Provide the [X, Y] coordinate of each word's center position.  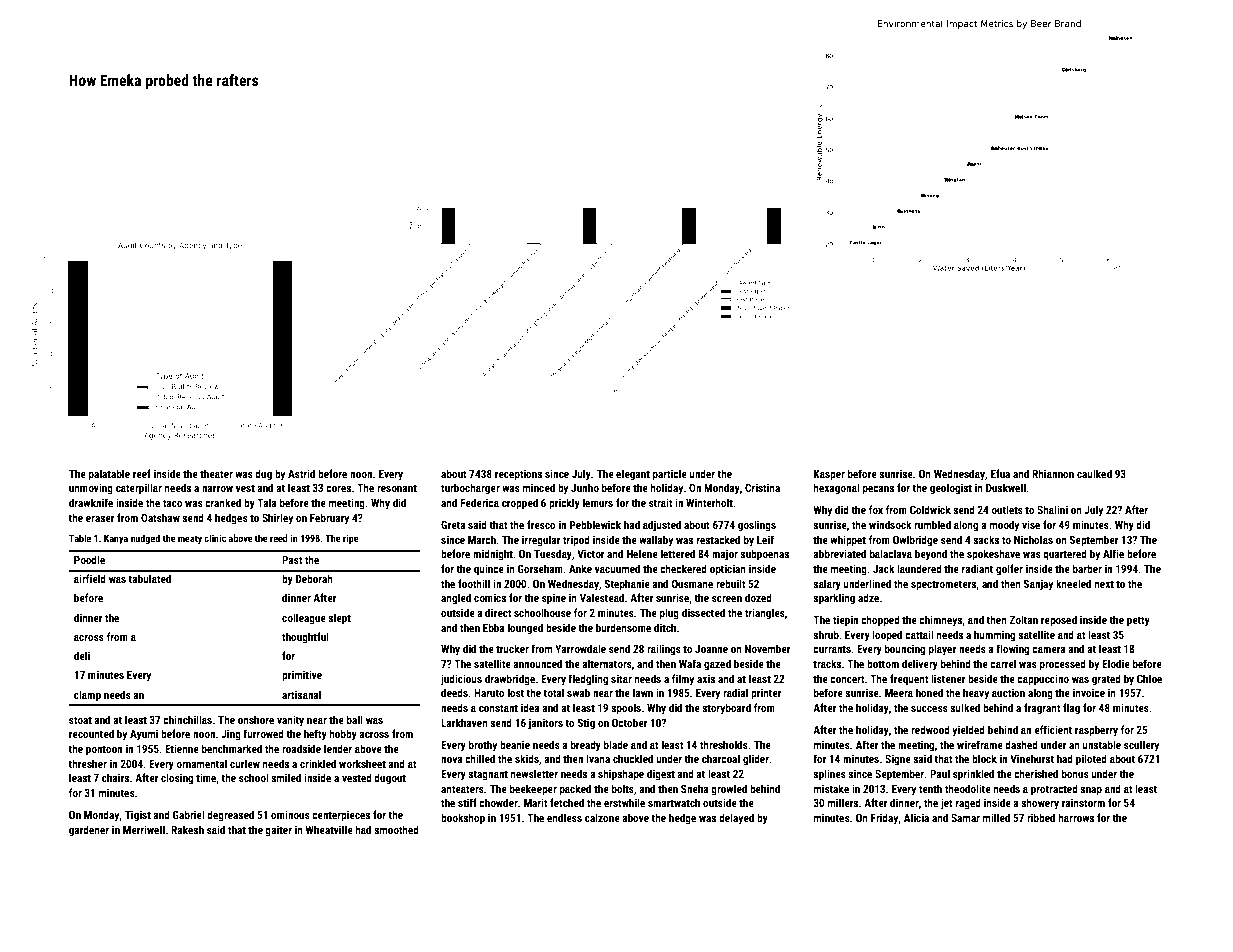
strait [661, 502]
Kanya [116, 539]
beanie [515, 744]
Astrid [301, 473]
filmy [683, 680]
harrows [1076, 817]
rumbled [932, 524]
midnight [493, 555]
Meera [899, 693]
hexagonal [837, 489]
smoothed [396, 829]
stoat [80, 720]
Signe [898, 760]
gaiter [278, 831]
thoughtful [305, 638]
